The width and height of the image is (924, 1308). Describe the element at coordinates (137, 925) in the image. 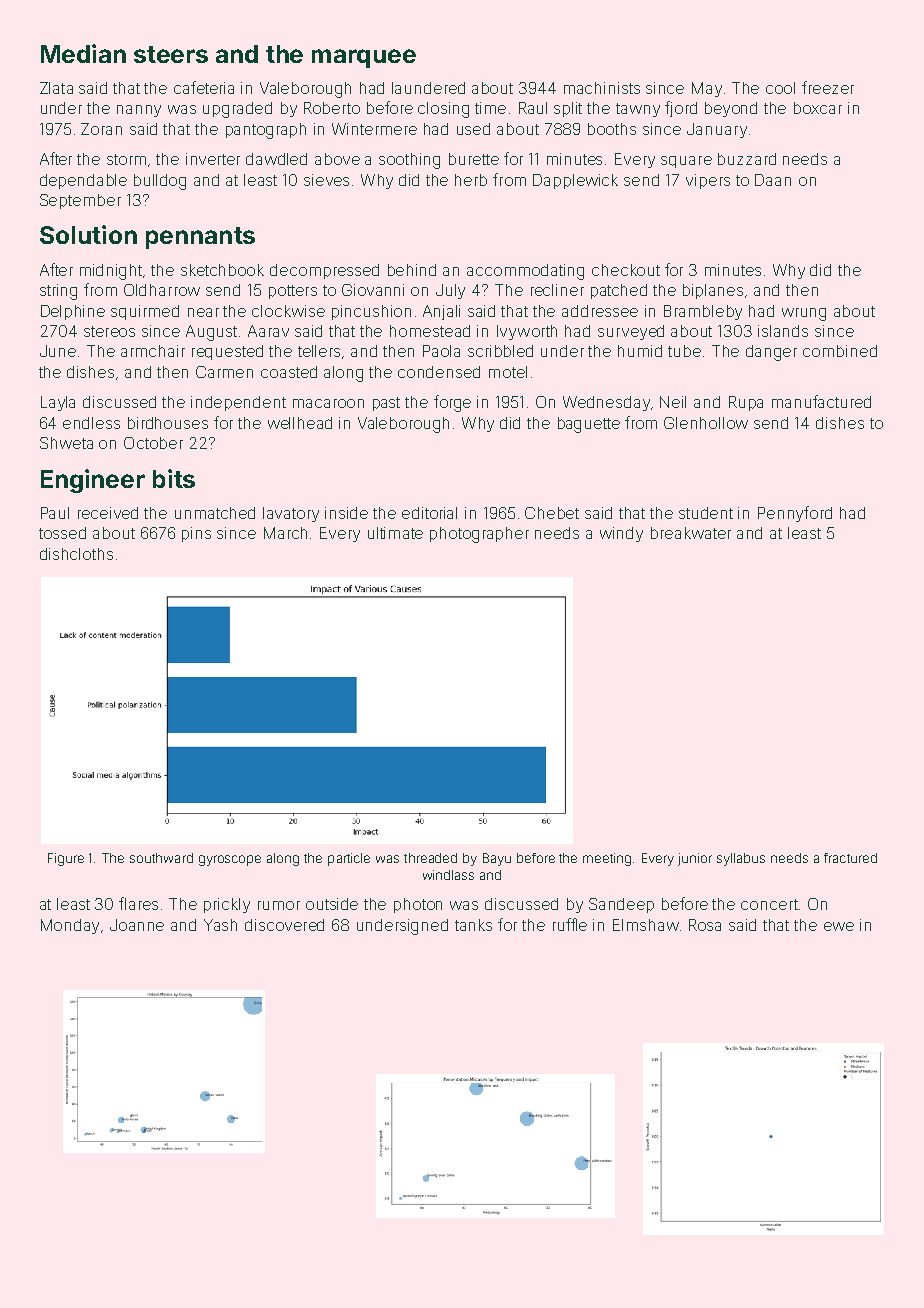

I see `Joanne` at that location.
